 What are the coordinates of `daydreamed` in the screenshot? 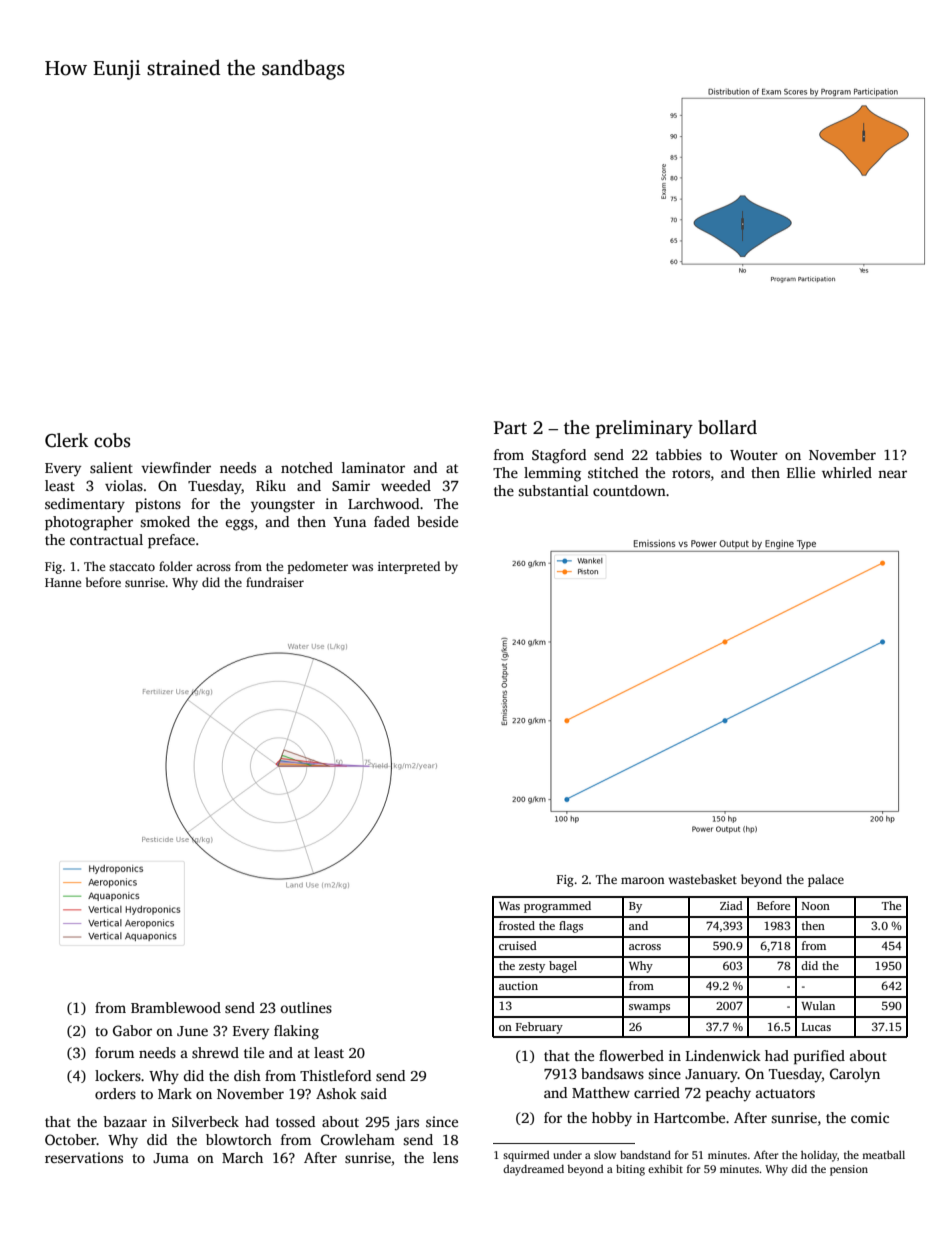 It's located at (533, 1170).
